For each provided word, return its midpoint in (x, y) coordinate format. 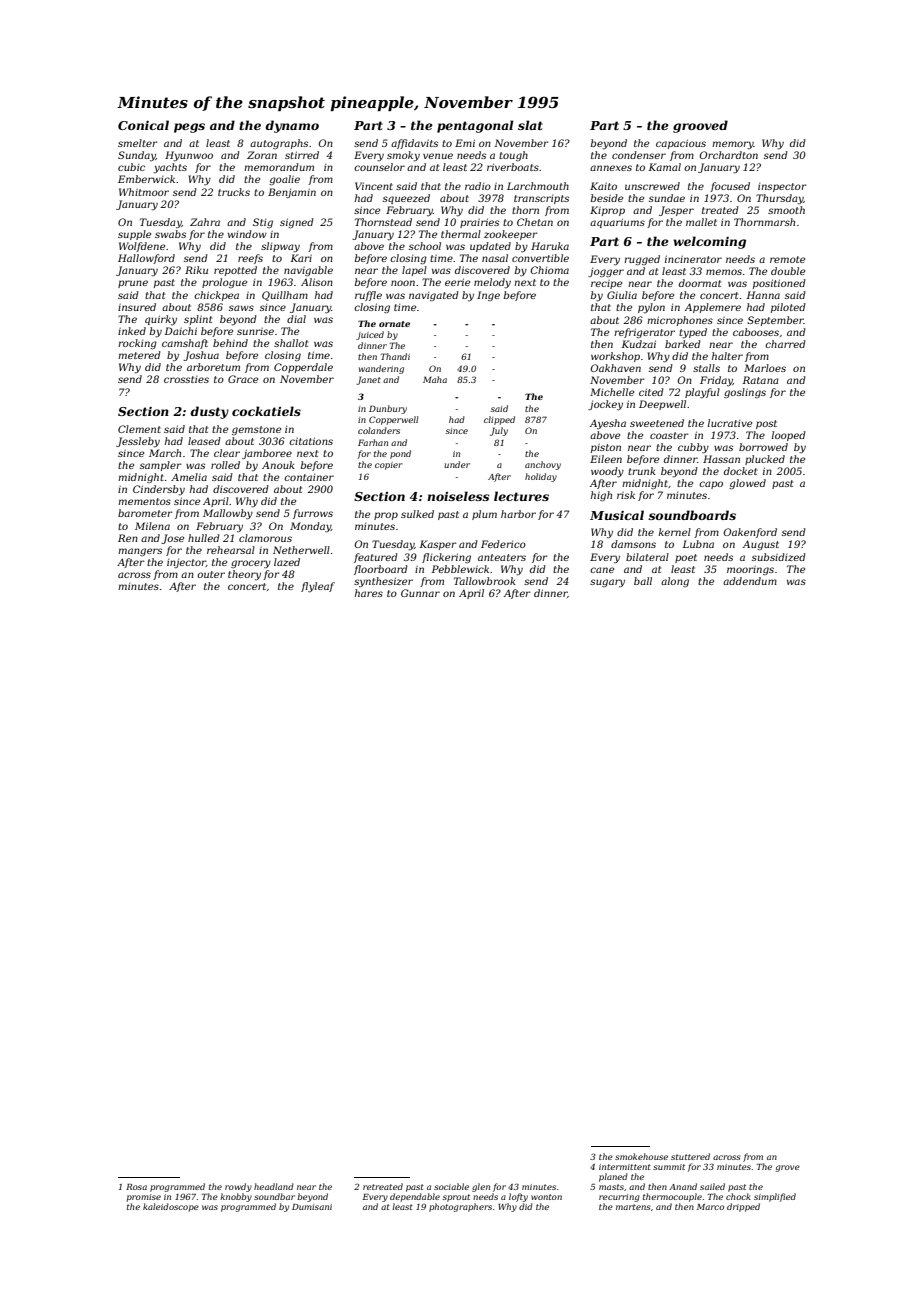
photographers (460, 1207)
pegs (189, 128)
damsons (633, 544)
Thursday (779, 199)
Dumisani (312, 1207)
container (309, 477)
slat (530, 125)
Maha (435, 379)
